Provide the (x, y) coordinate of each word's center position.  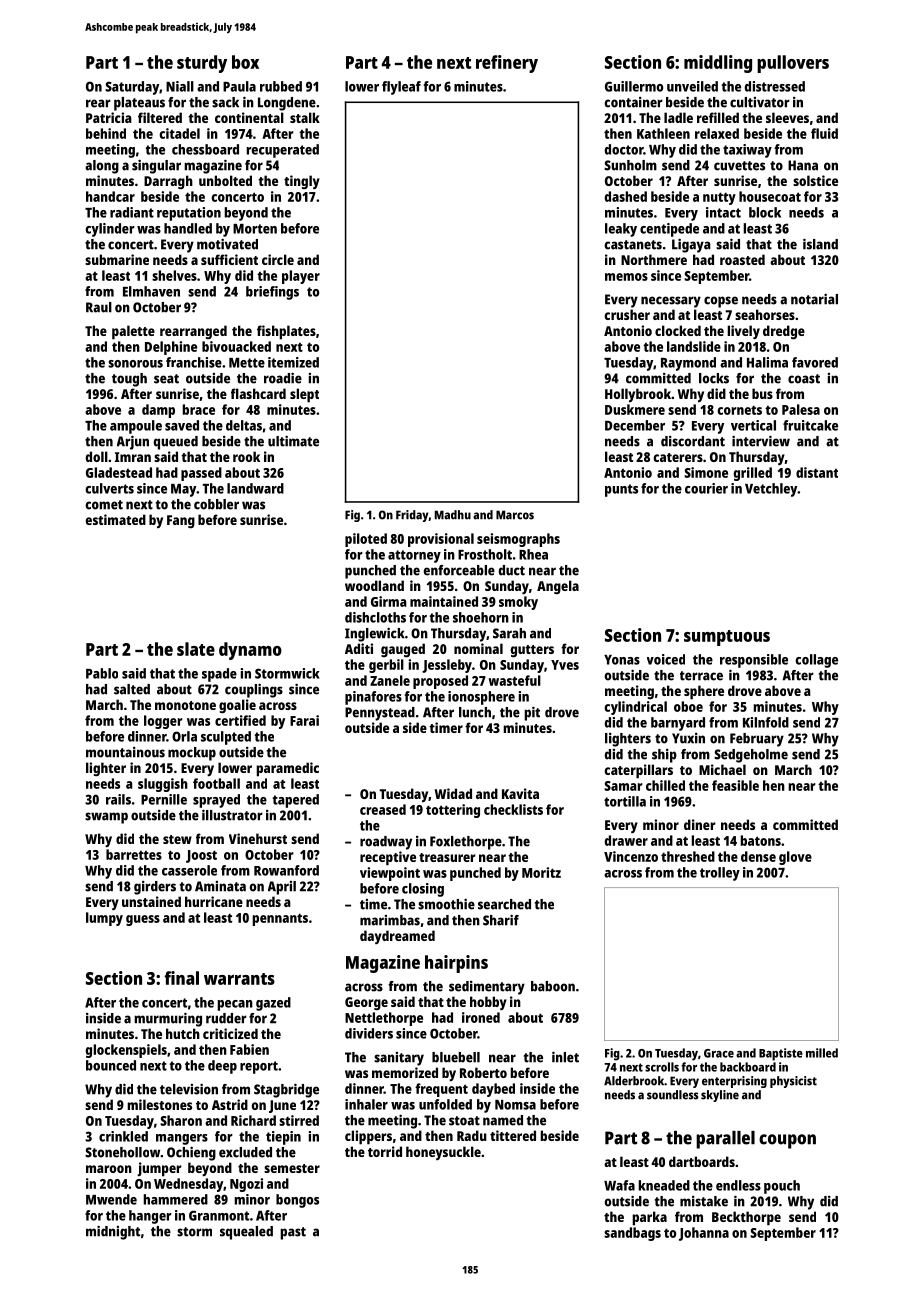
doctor (623, 149)
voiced (666, 659)
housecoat (770, 196)
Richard (253, 1120)
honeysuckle (443, 1153)
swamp (106, 818)
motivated (227, 244)
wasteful (515, 680)
